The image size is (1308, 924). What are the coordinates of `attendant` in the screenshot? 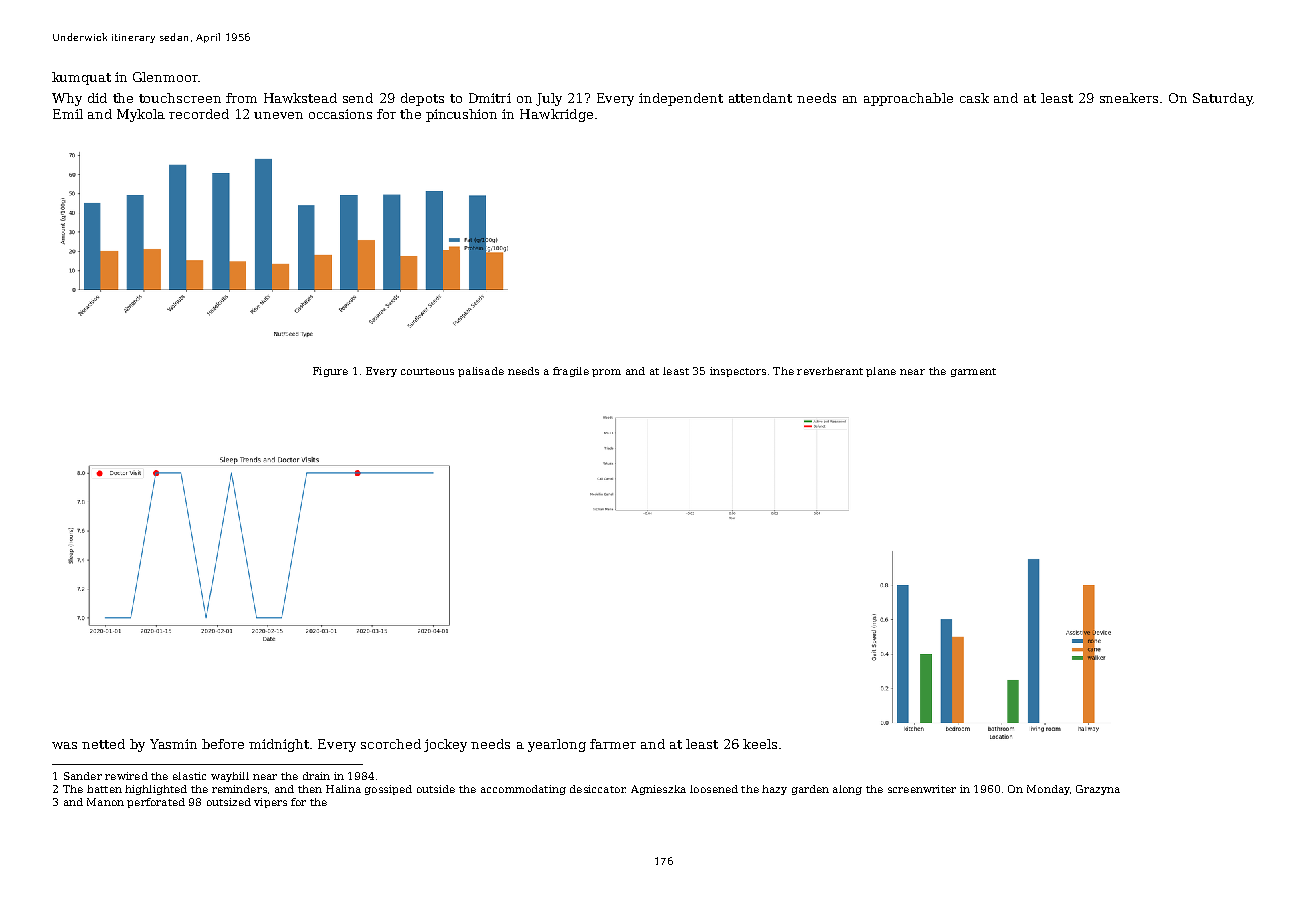 It's located at (760, 98).
